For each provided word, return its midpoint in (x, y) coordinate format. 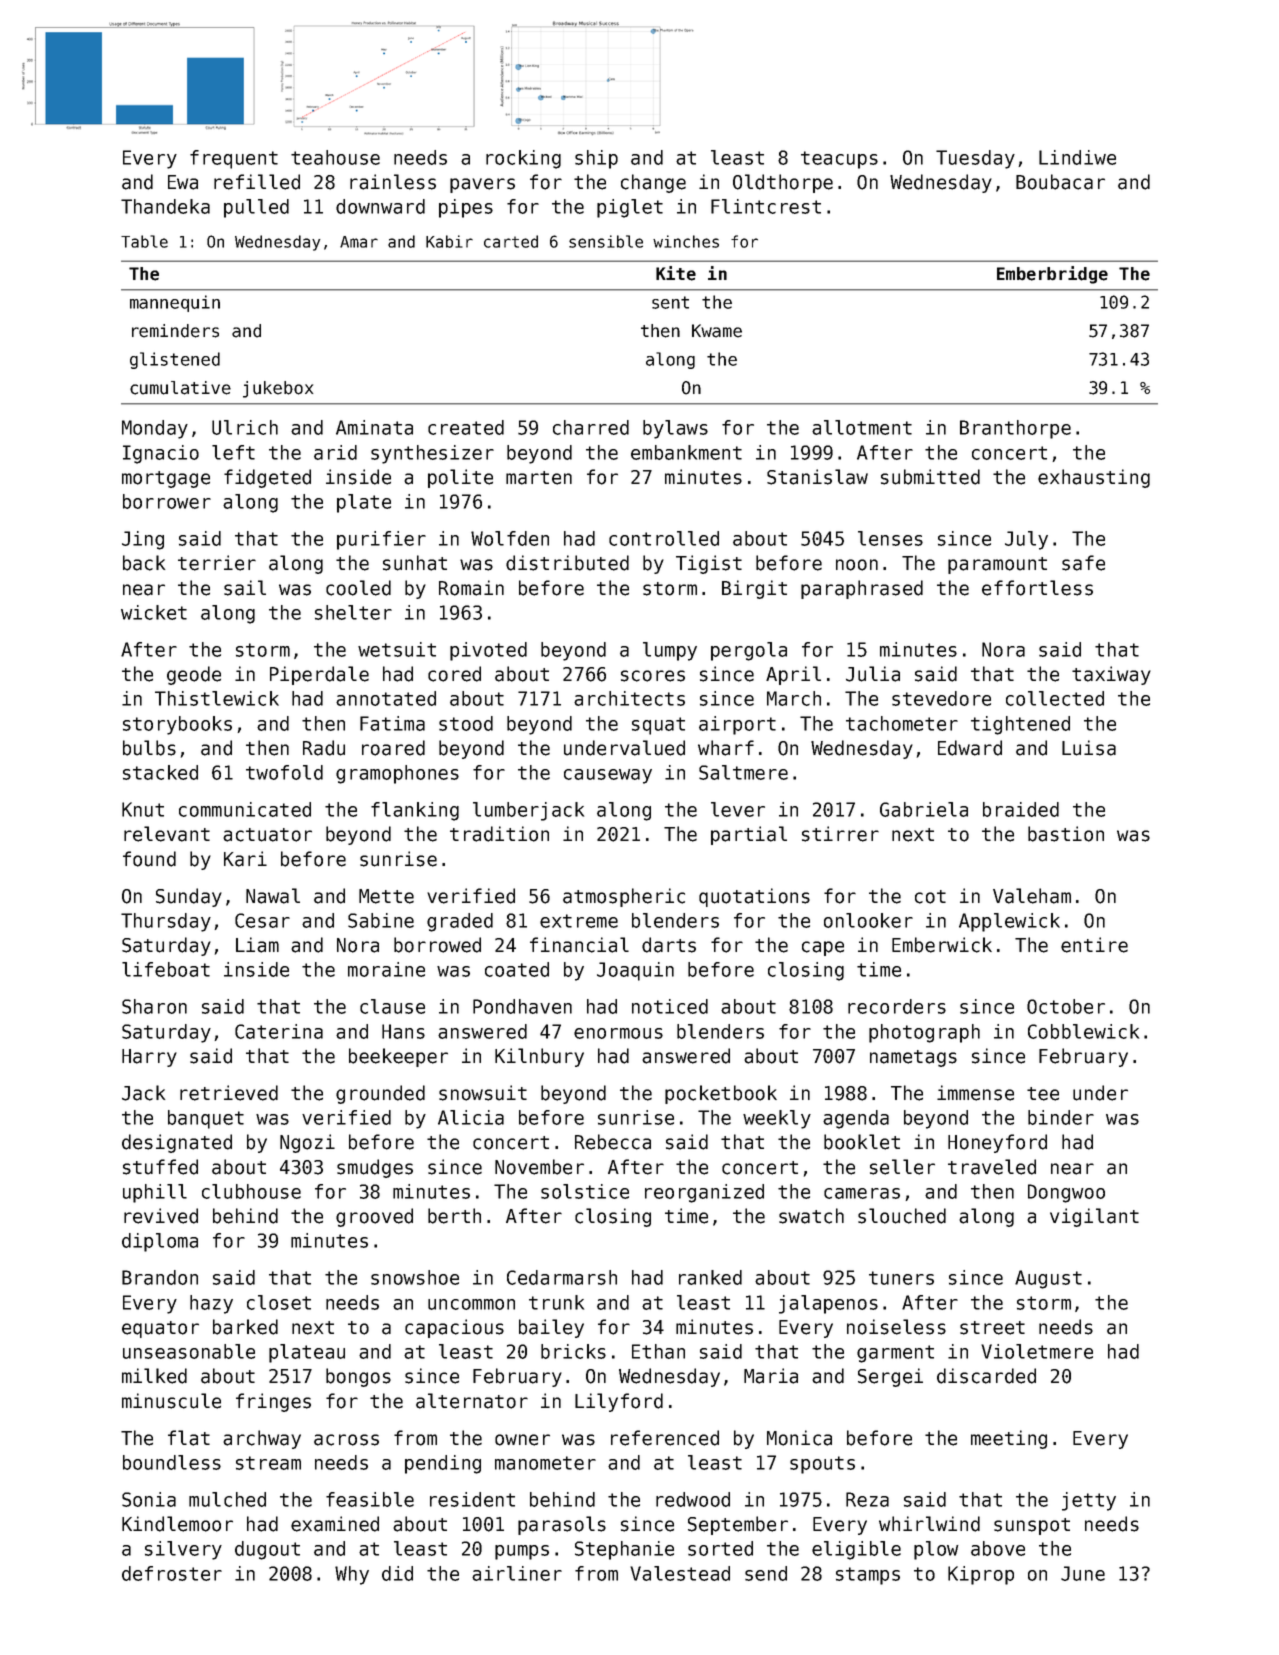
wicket (154, 612)
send (766, 1573)
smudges (375, 1168)
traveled (992, 1167)
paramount (997, 565)
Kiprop (981, 1575)
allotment (862, 427)
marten (539, 478)
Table (144, 241)
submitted (930, 477)
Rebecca (613, 1142)
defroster (172, 1573)
